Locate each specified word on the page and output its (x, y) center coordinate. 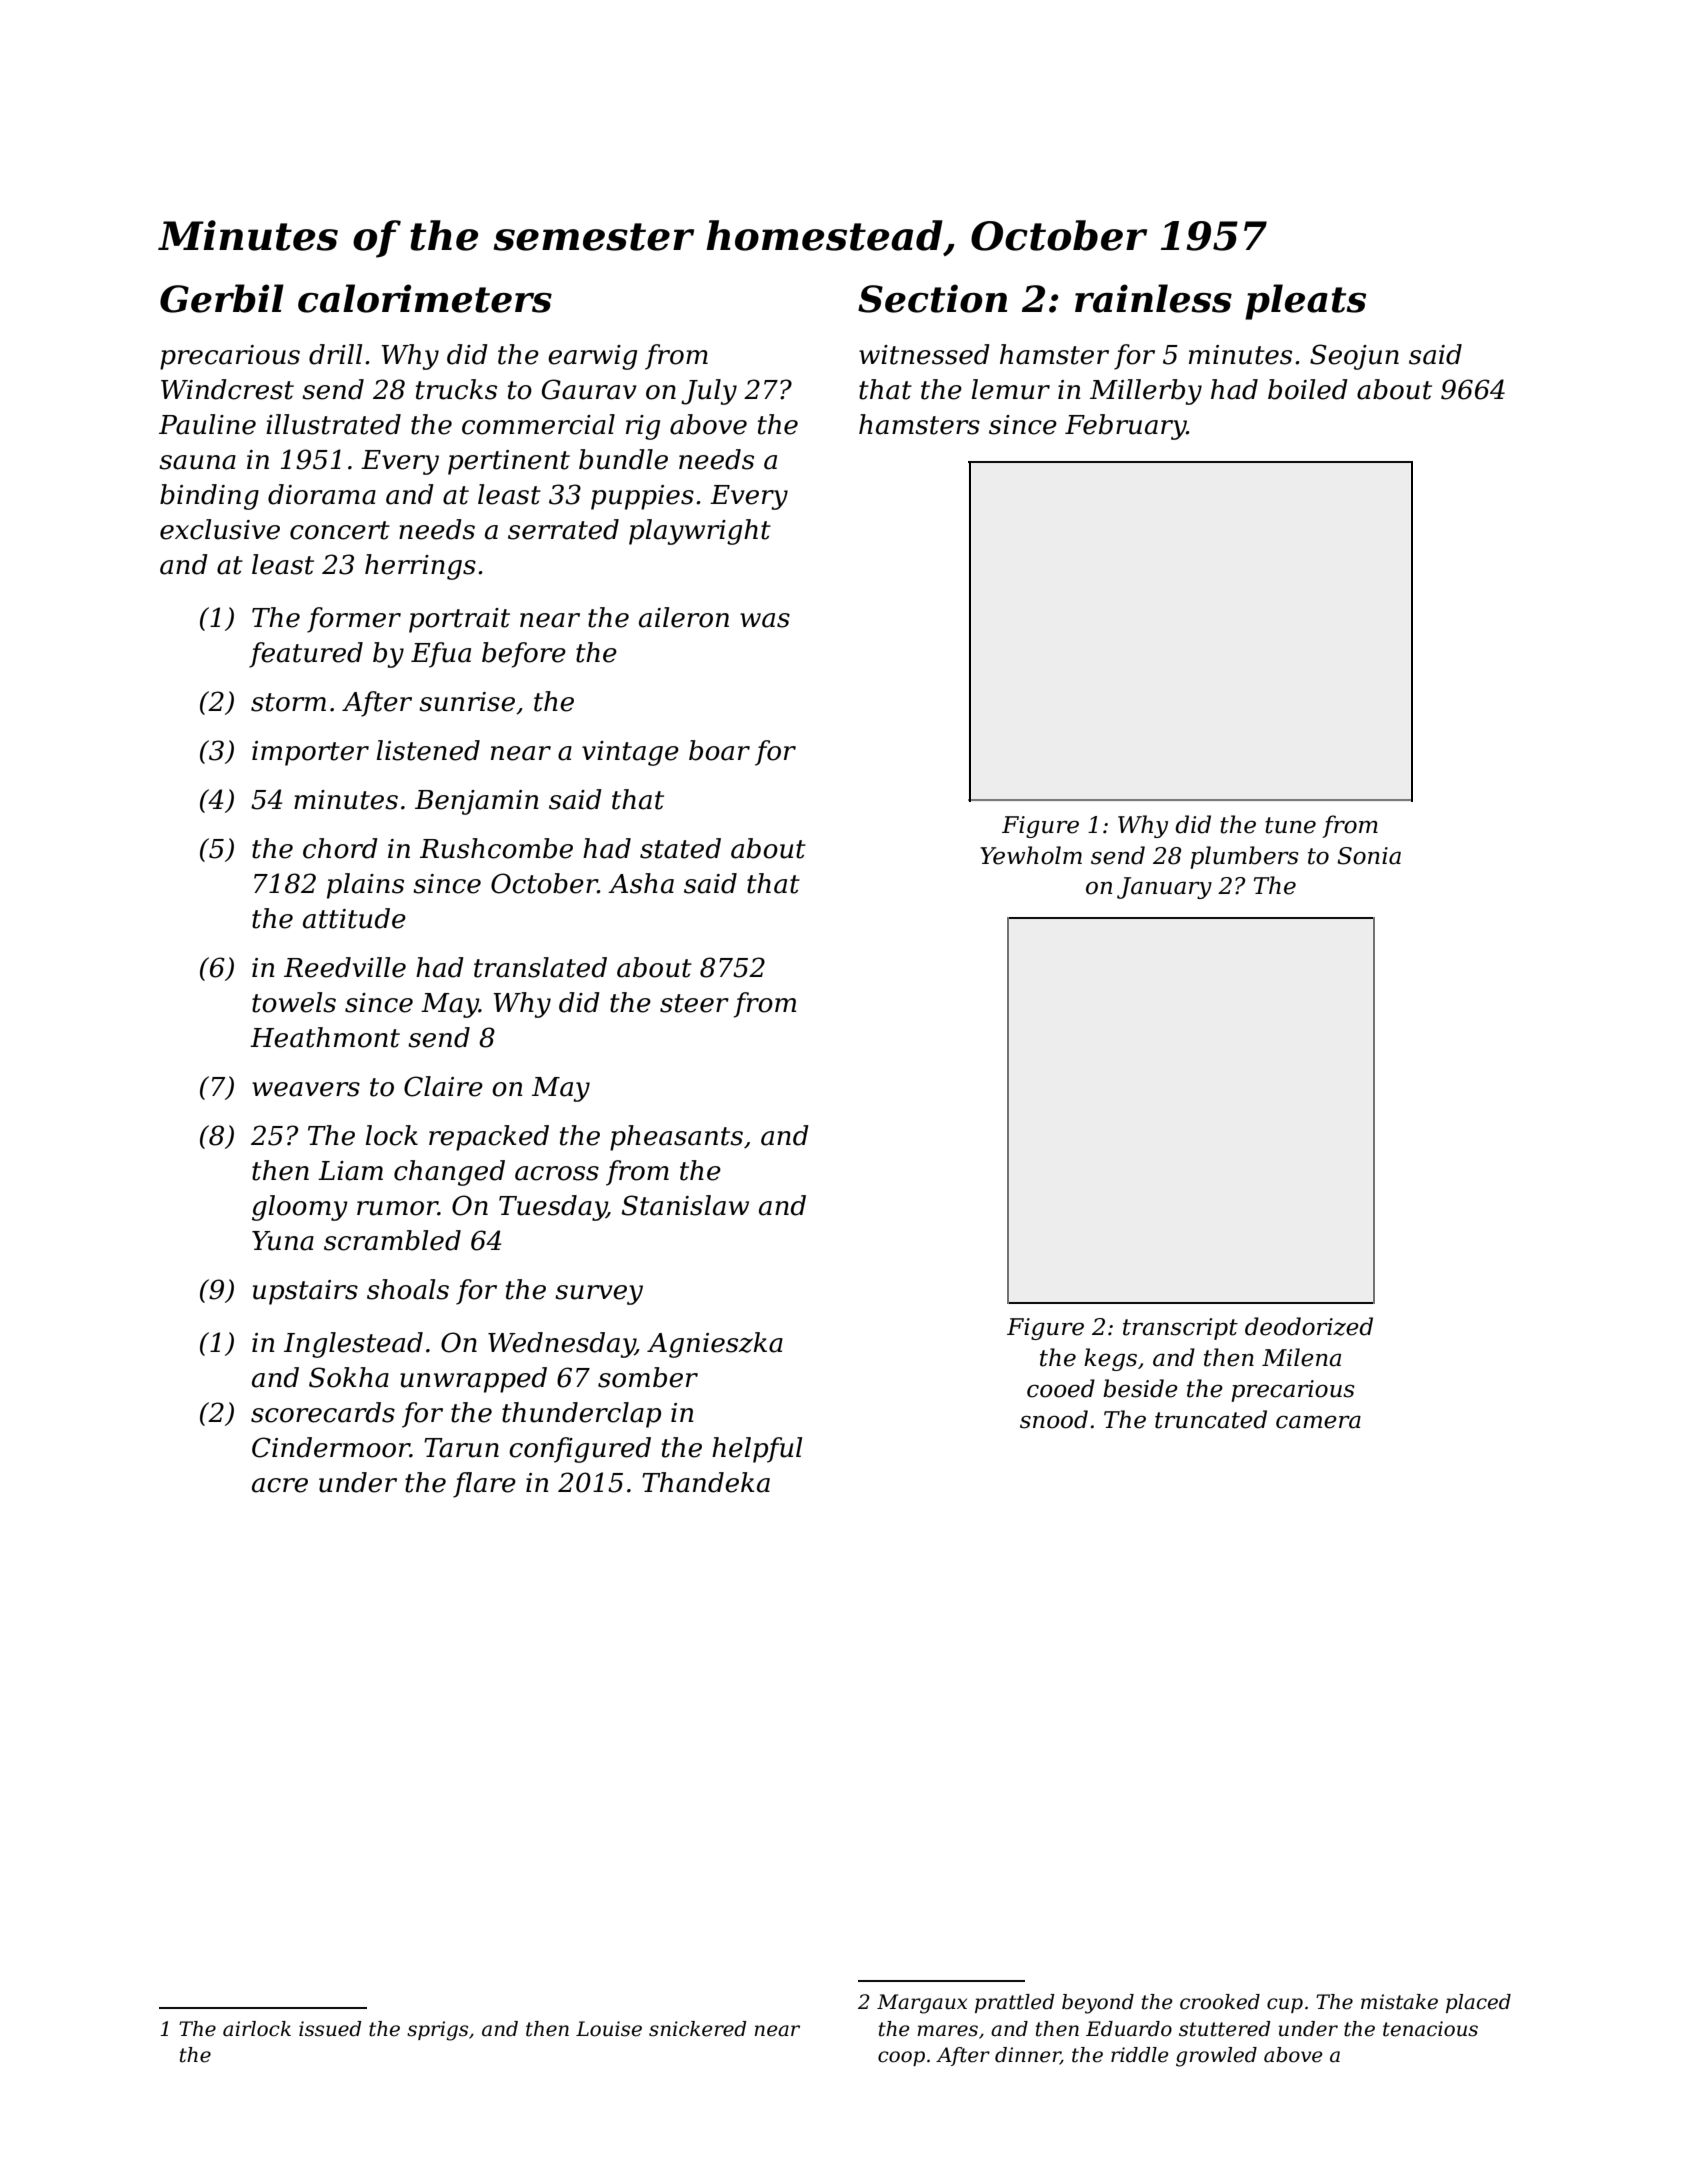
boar (719, 750)
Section (932, 298)
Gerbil (222, 298)
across (557, 1173)
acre (280, 1485)
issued (330, 2029)
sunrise (467, 702)
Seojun (1354, 357)
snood (1054, 1419)
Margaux (922, 2004)
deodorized (1309, 1326)
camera (1318, 1422)
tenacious (1430, 2029)
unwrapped (473, 1380)
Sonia (1369, 856)
